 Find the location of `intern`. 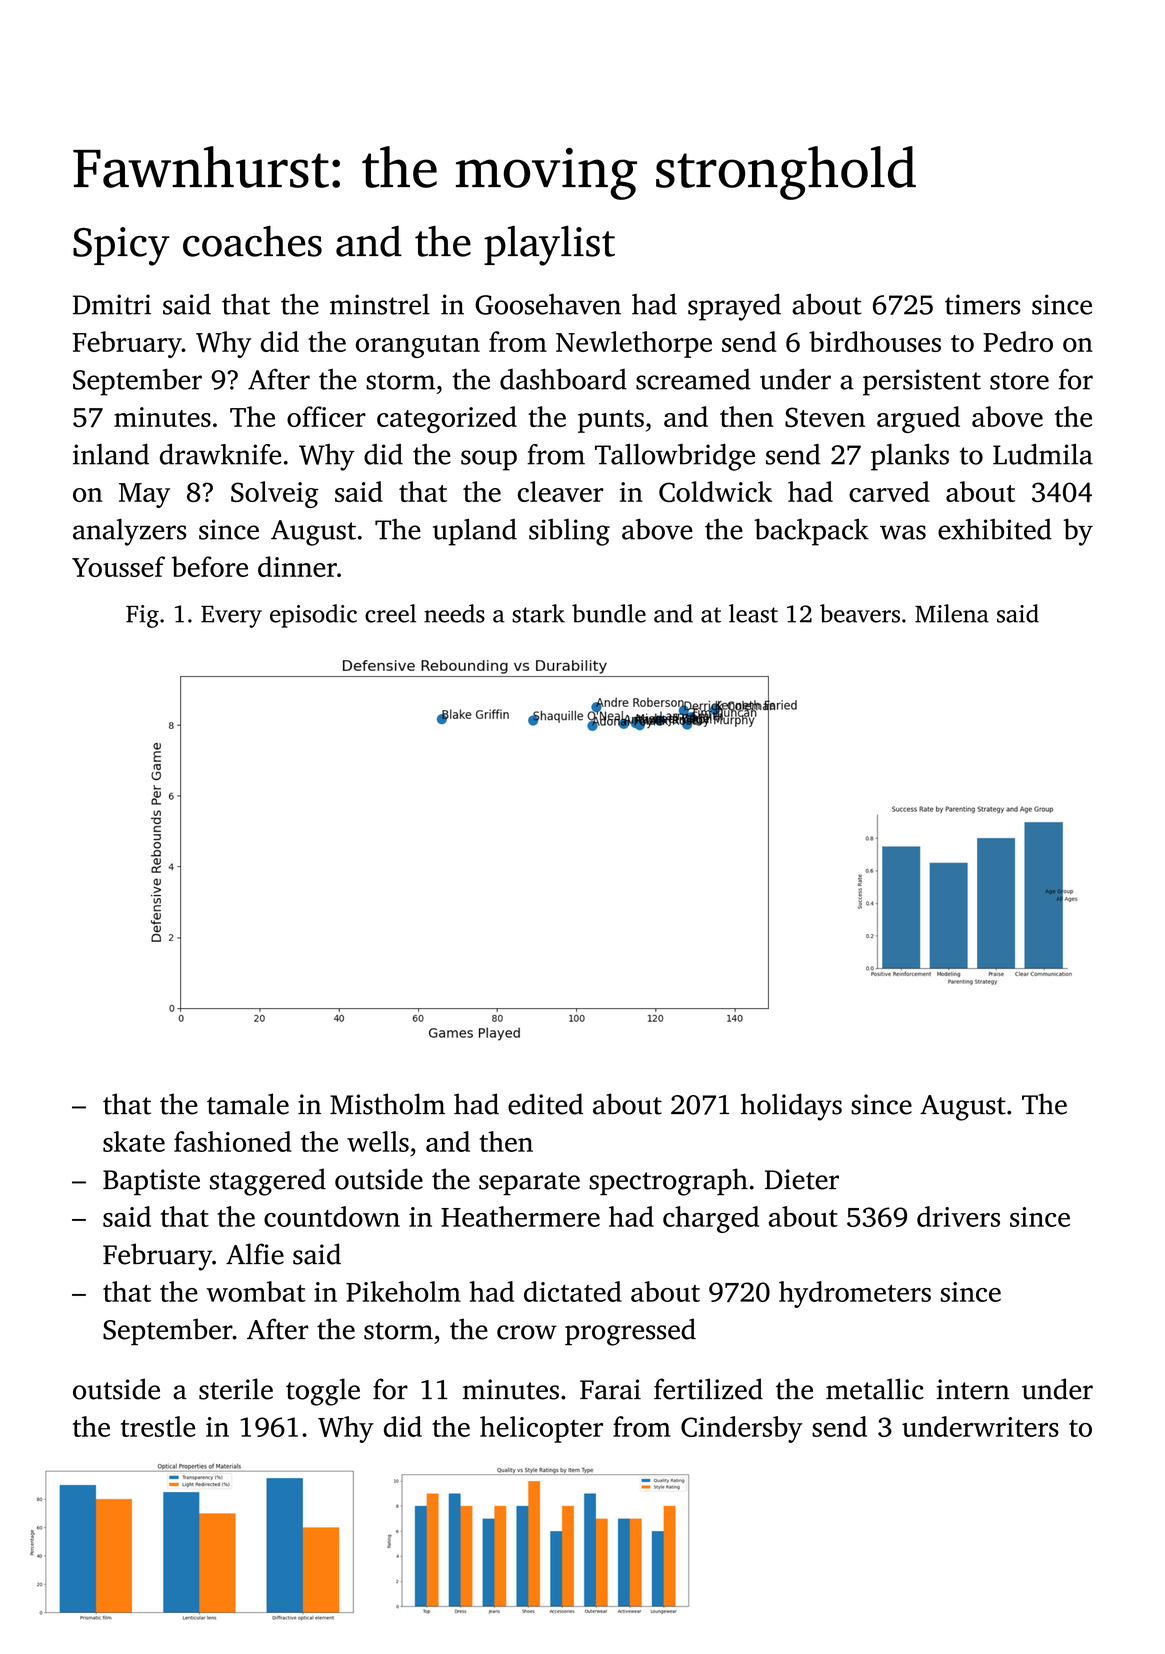

intern is located at coordinates (973, 1389).
